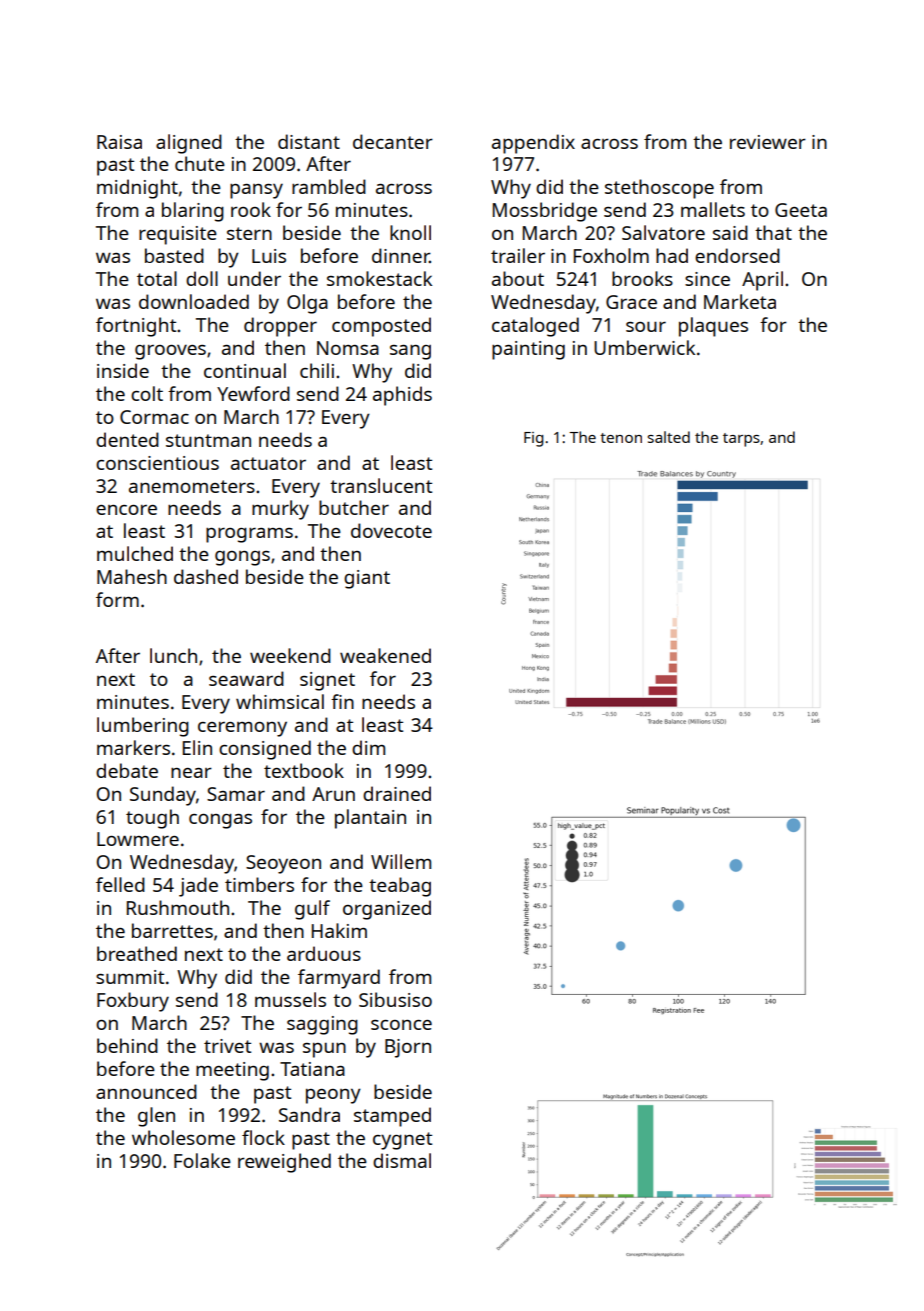 This screenshot has width=924, height=1311. What do you see at coordinates (284, 1163) in the screenshot?
I see `reweighed` at bounding box center [284, 1163].
